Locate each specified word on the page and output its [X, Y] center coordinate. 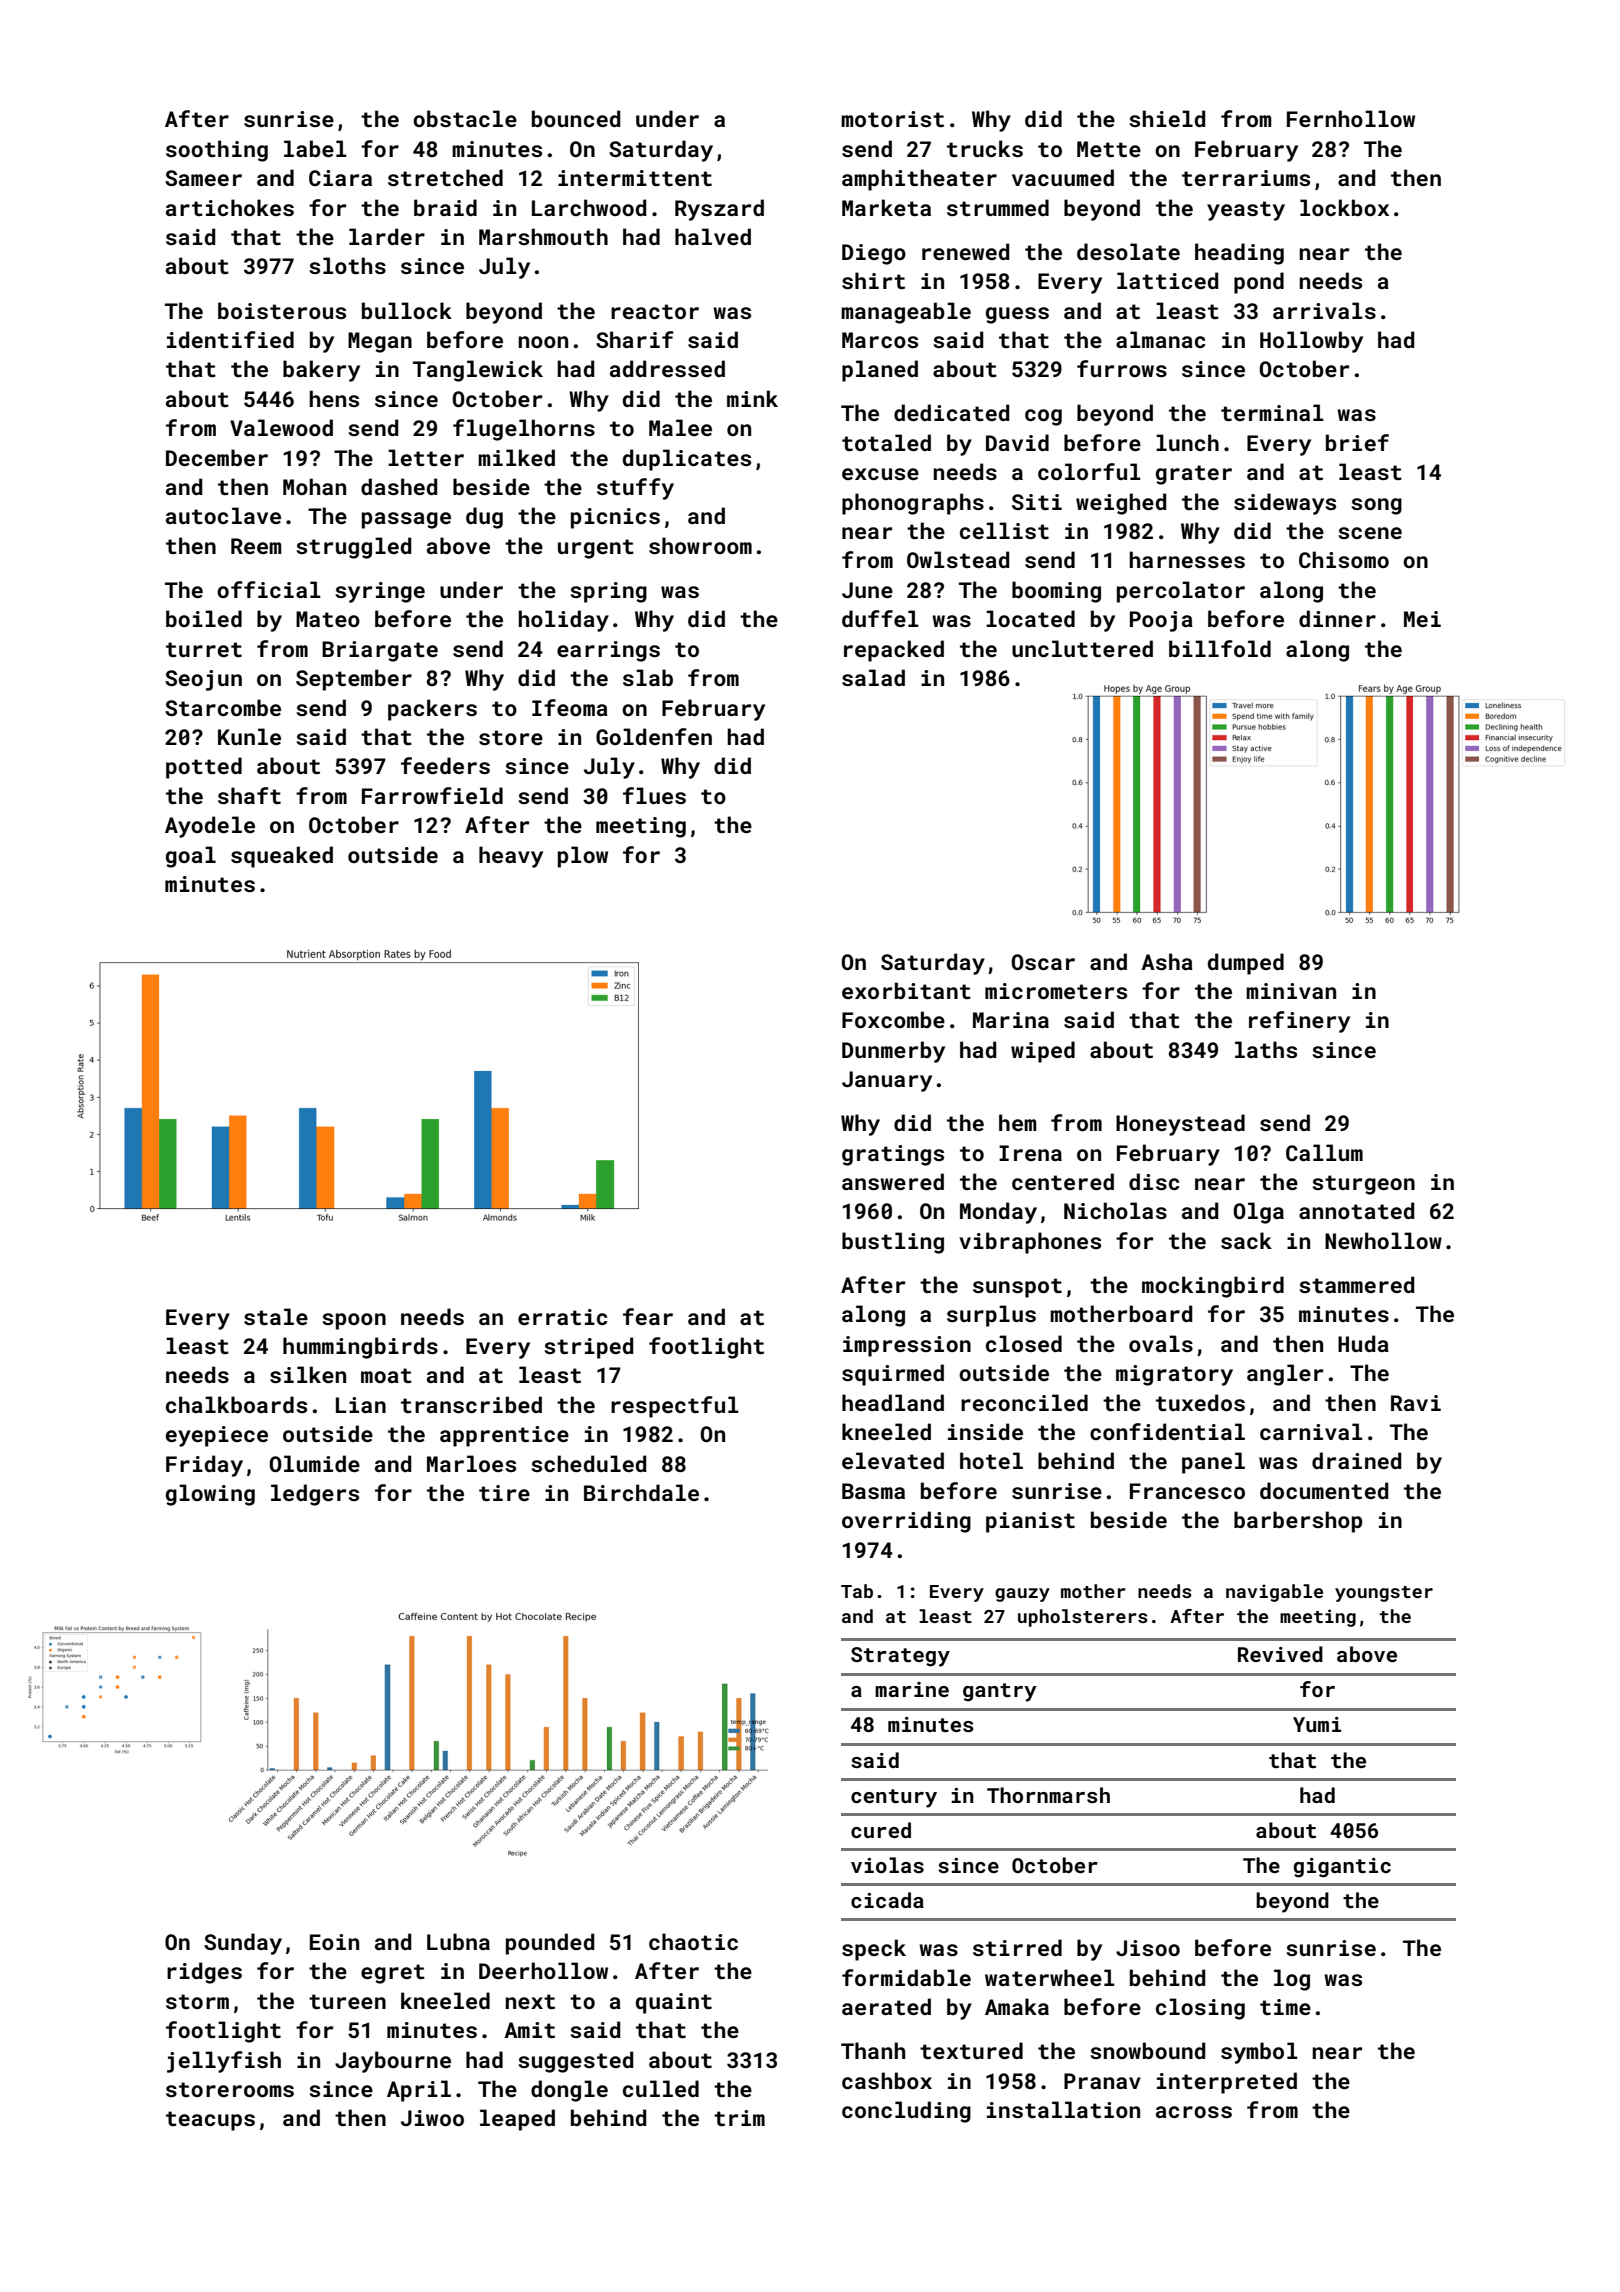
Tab [857, 1591]
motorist [892, 119]
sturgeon [1363, 1185]
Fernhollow [1351, 118]
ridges [204, 1973]
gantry [1000, 1692]
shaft [249, 795]
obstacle [465, 118]
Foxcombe [893, 1019]
